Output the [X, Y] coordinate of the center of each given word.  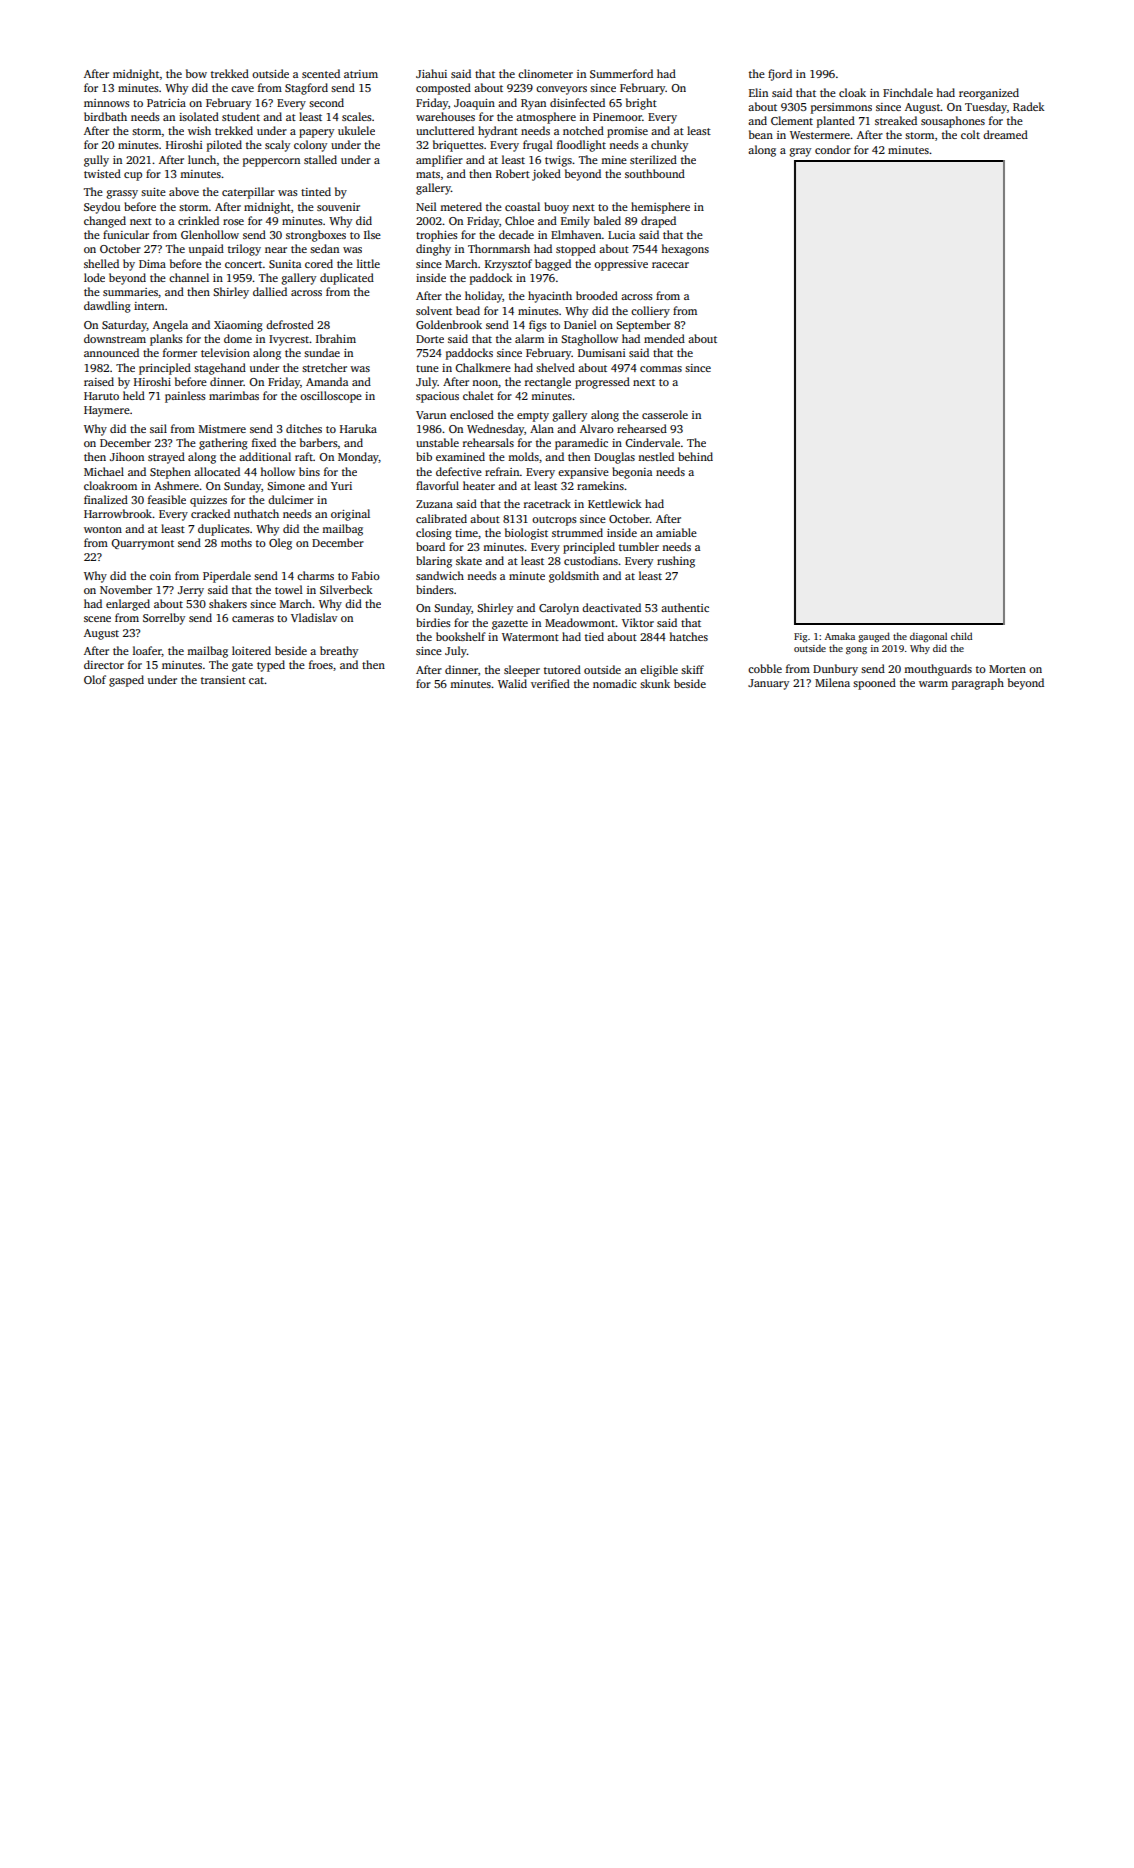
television [225, 352]
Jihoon [127, 456]
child [961, 636]
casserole [665, 414]
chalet [478, 395]
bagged [553, 265]
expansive [583, 473]
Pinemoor [617, 117]
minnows [107, 103]
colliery [650, 312]
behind [695, 456]
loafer [147, 651]
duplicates [224, 530]
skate [469, 560]
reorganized [989, 94]
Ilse [372, 234]
